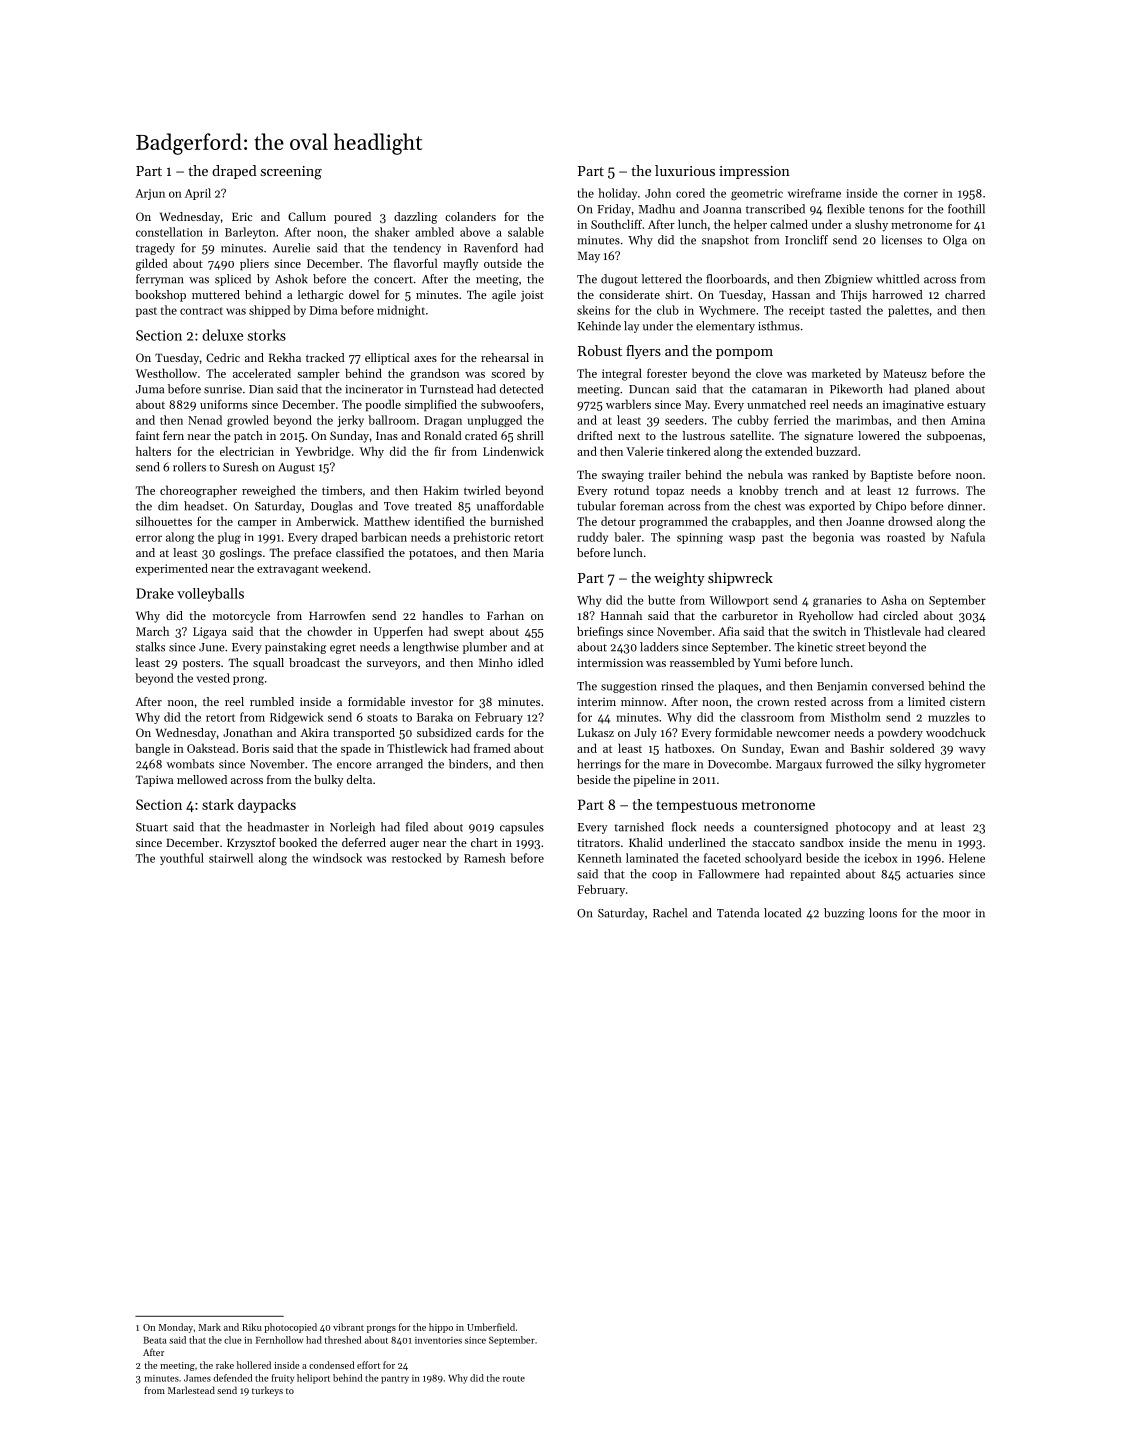 This screenshot has width=1121, height=1451. What do you see at coordinates (288, 570) in the screenshot?
I see `extravagant` at bounding box center [288, 570].
